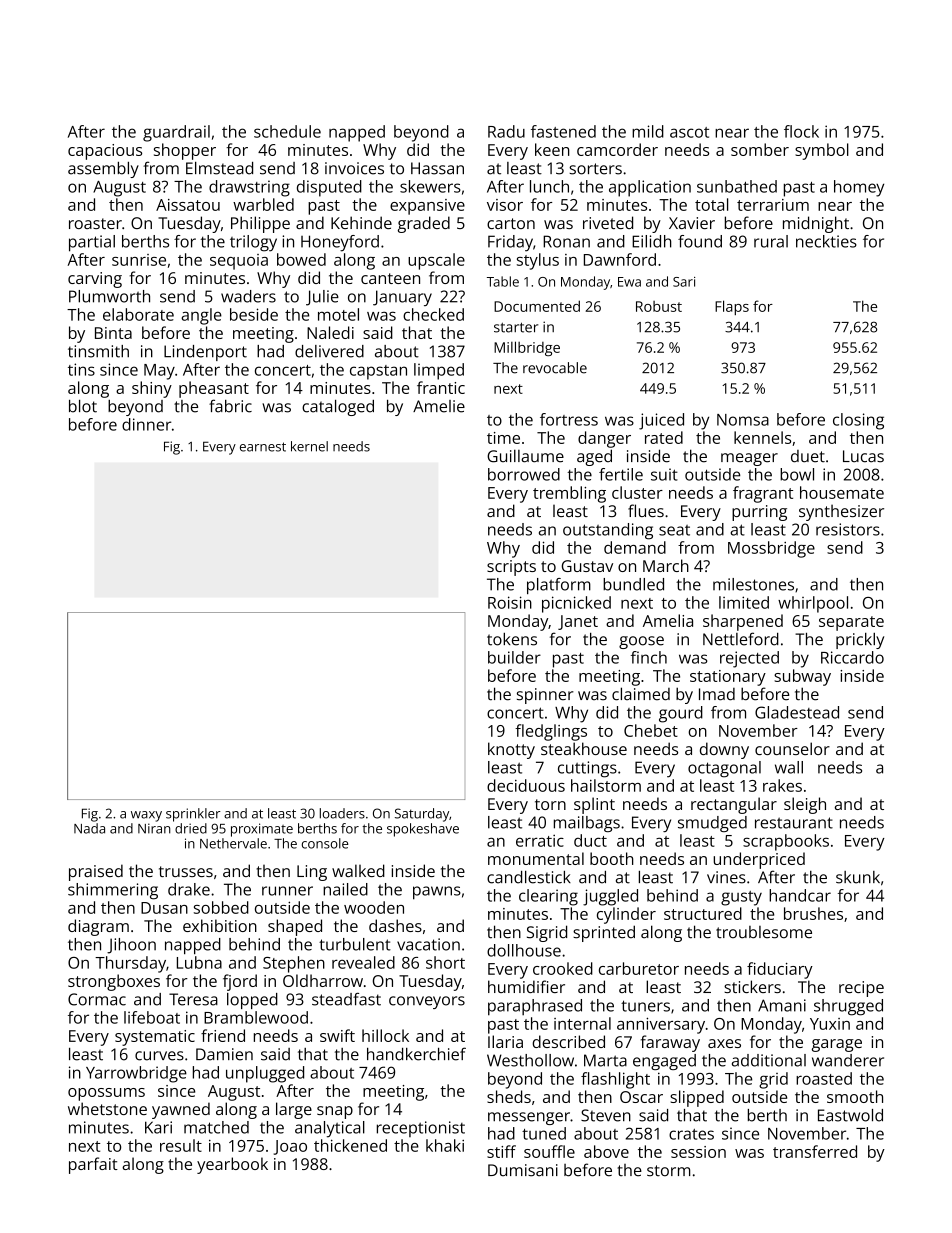 This image has height=1233, width=952. What do you see at coordinates (698, 1152) in the image?
I see `session` at bounding box center [698, 1152].
